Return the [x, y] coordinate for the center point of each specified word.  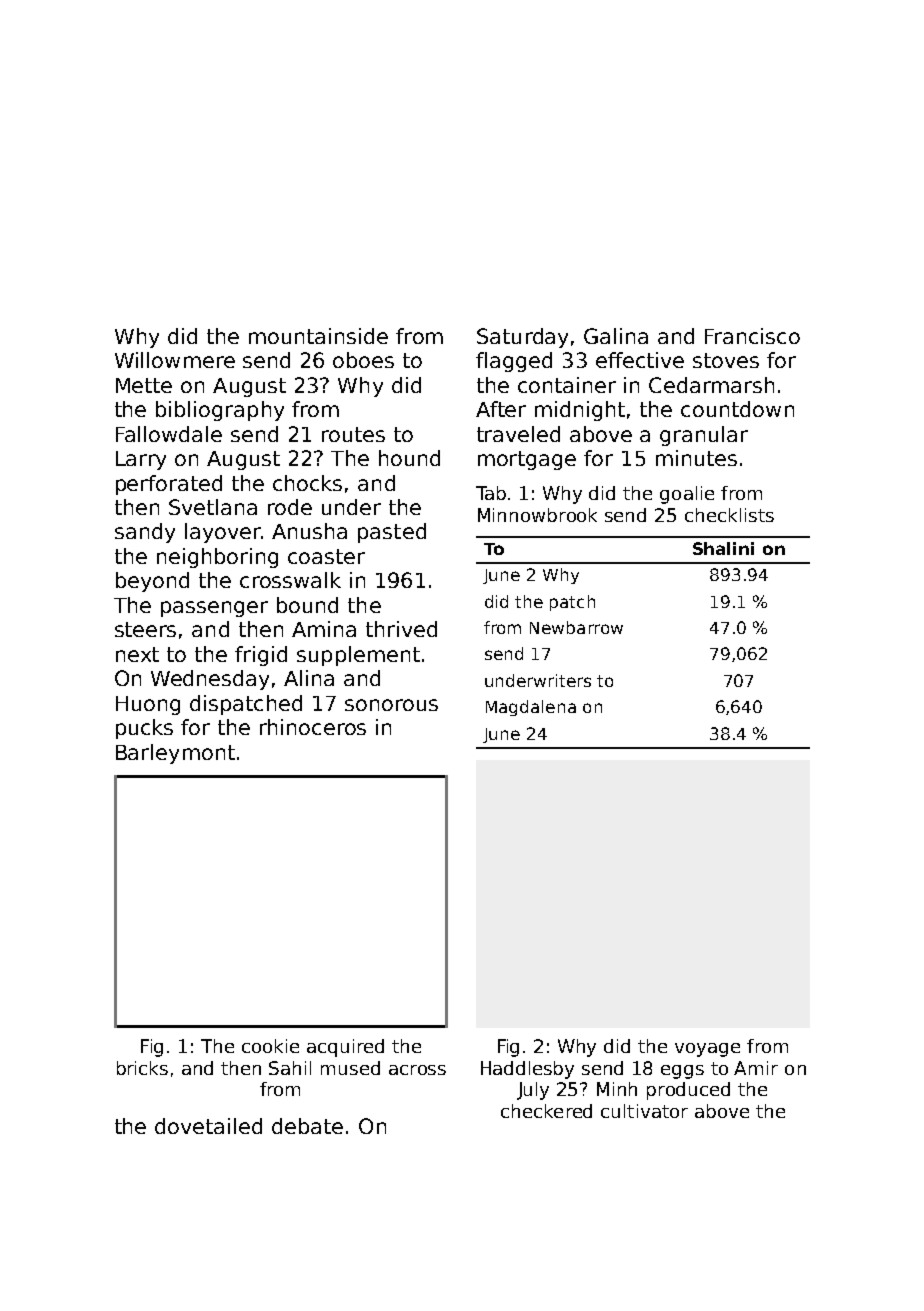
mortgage [527, 460]
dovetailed [208, 1126]
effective [640, 360]
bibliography [220, 411]
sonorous [391, 705]
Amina [324, 629]
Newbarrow [576, 627]
